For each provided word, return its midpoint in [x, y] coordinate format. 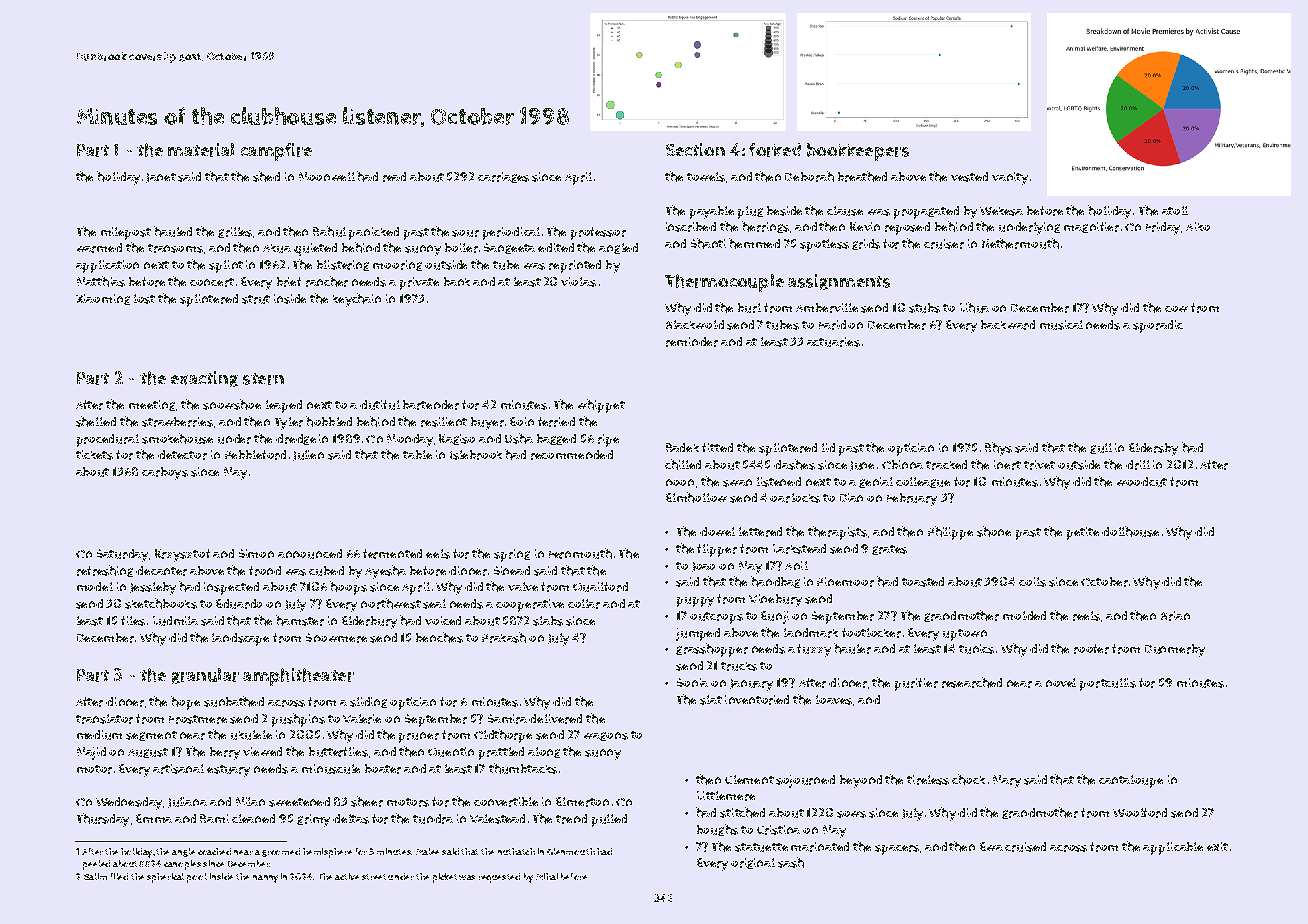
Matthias [101, 281]
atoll [1175, 210]
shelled [96, 421]
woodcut [1142, 482]
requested [499, 878]
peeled [96, 865]
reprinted [575, 266]
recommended [572, 455]
